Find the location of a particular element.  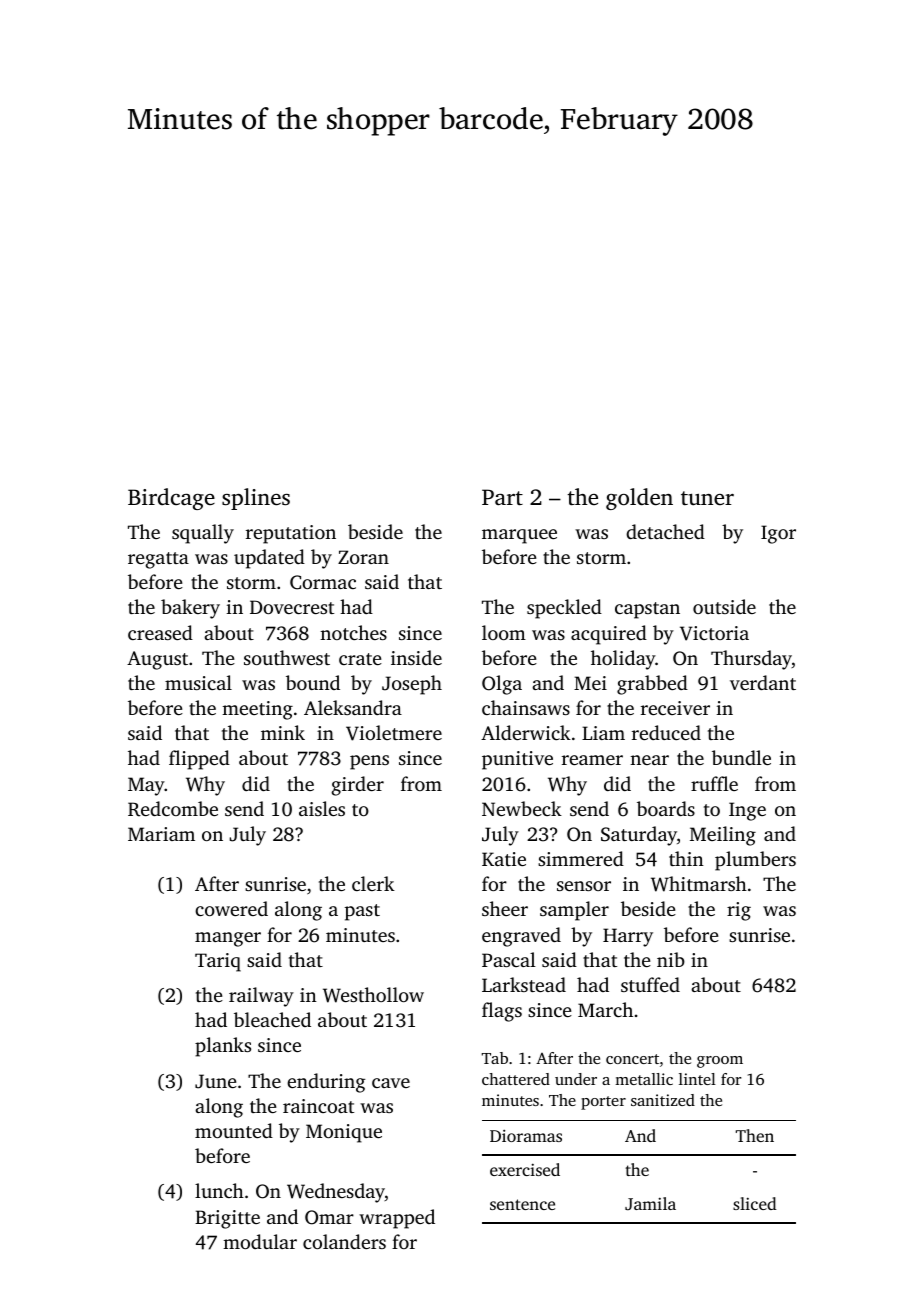

colanders is located at coordinates (344, 1241).
